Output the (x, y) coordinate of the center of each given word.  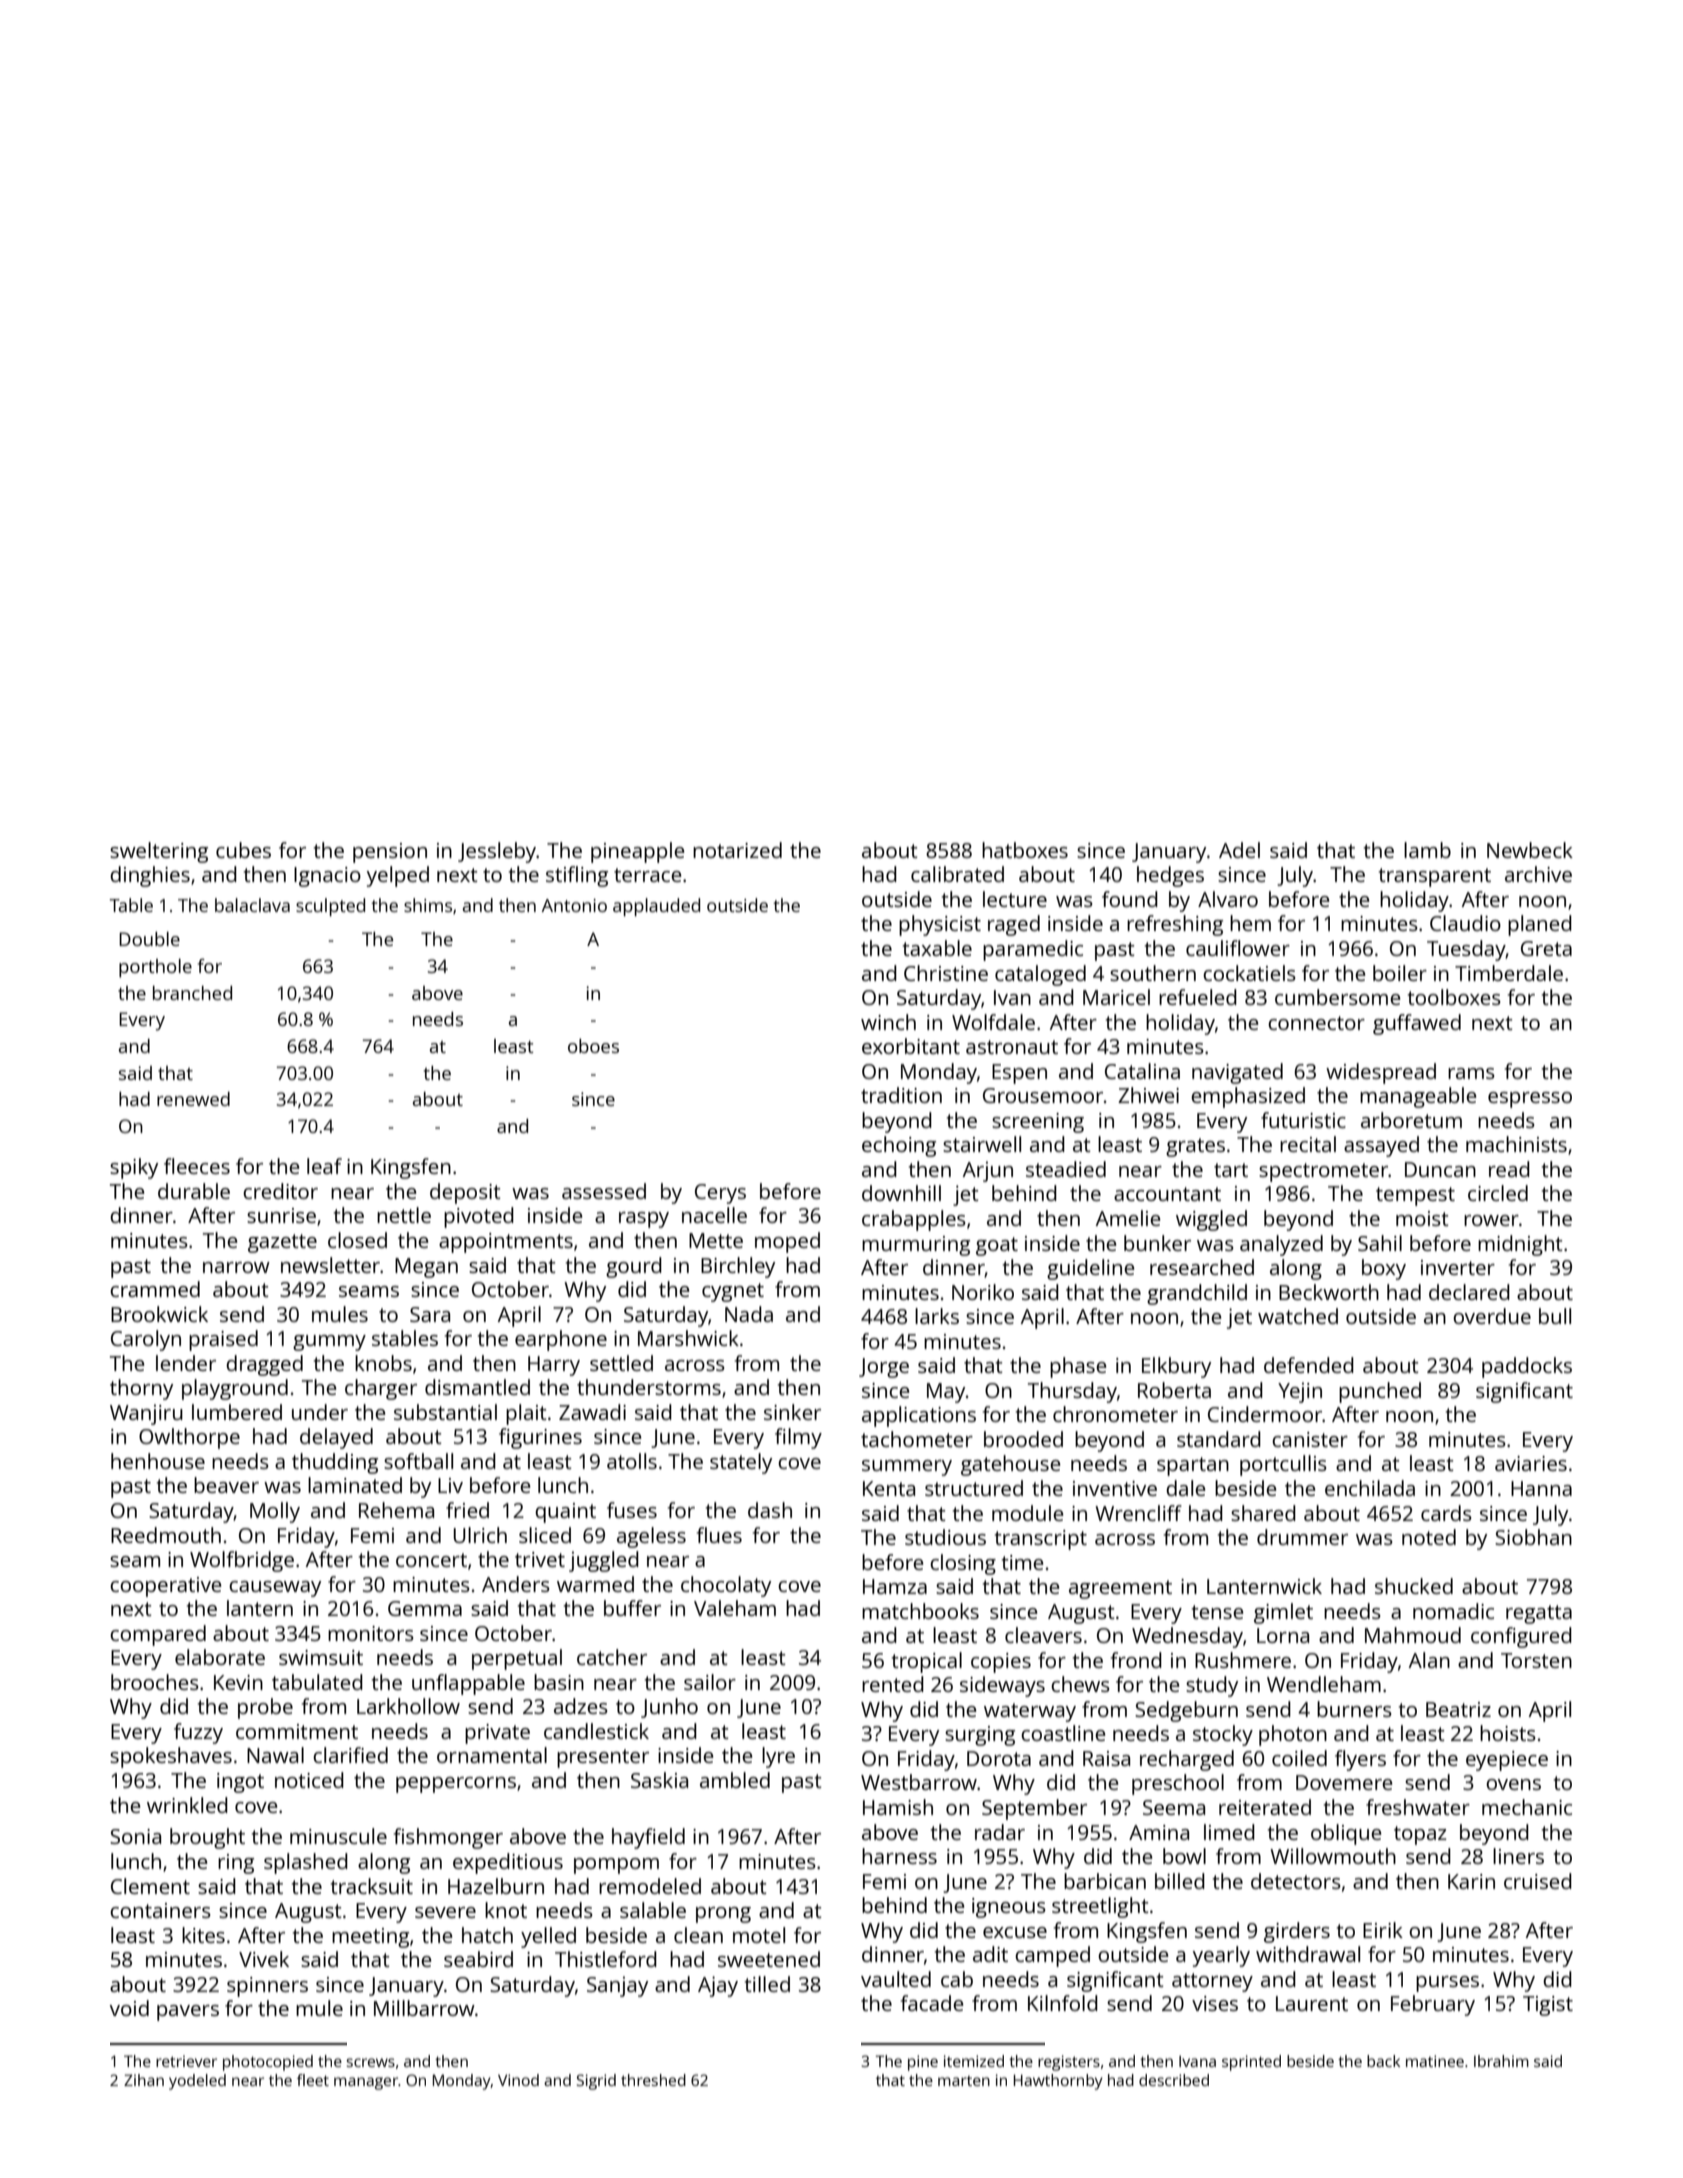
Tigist (1548, 2006)
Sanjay (617, 1986)
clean (698, 1935)
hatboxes (1025, 850)
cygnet (733, 1292)
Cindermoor (1265, 1414)
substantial (445, 1412)
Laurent (1312, 2003)
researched (1202, 1267)
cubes (243, 850)
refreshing (1175, 925)
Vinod (518, 2080)
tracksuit (372, 1886)
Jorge (884, 1368)
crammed (155, 1289)
